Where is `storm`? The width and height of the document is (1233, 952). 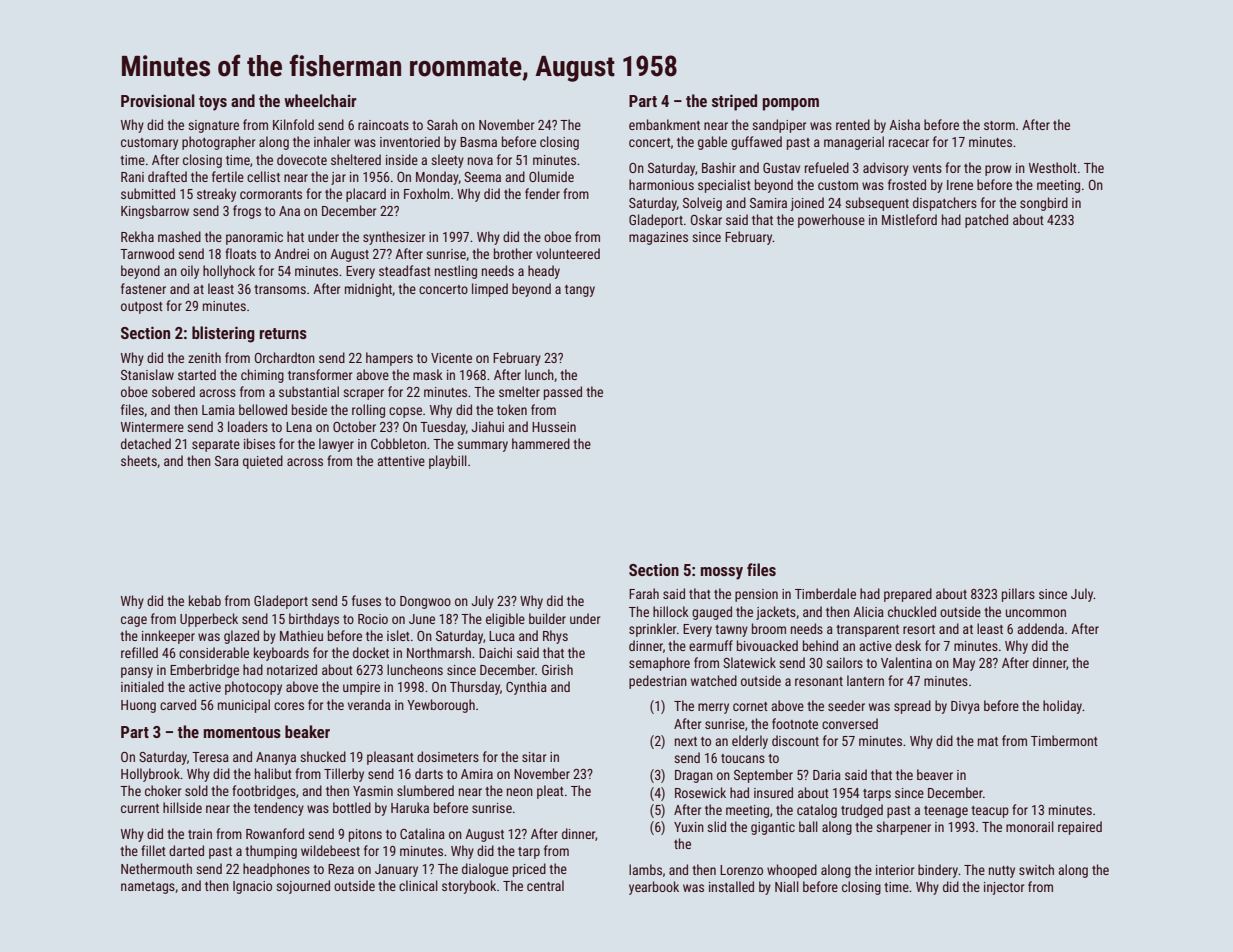
storm is located at coordinates (999, 125).
